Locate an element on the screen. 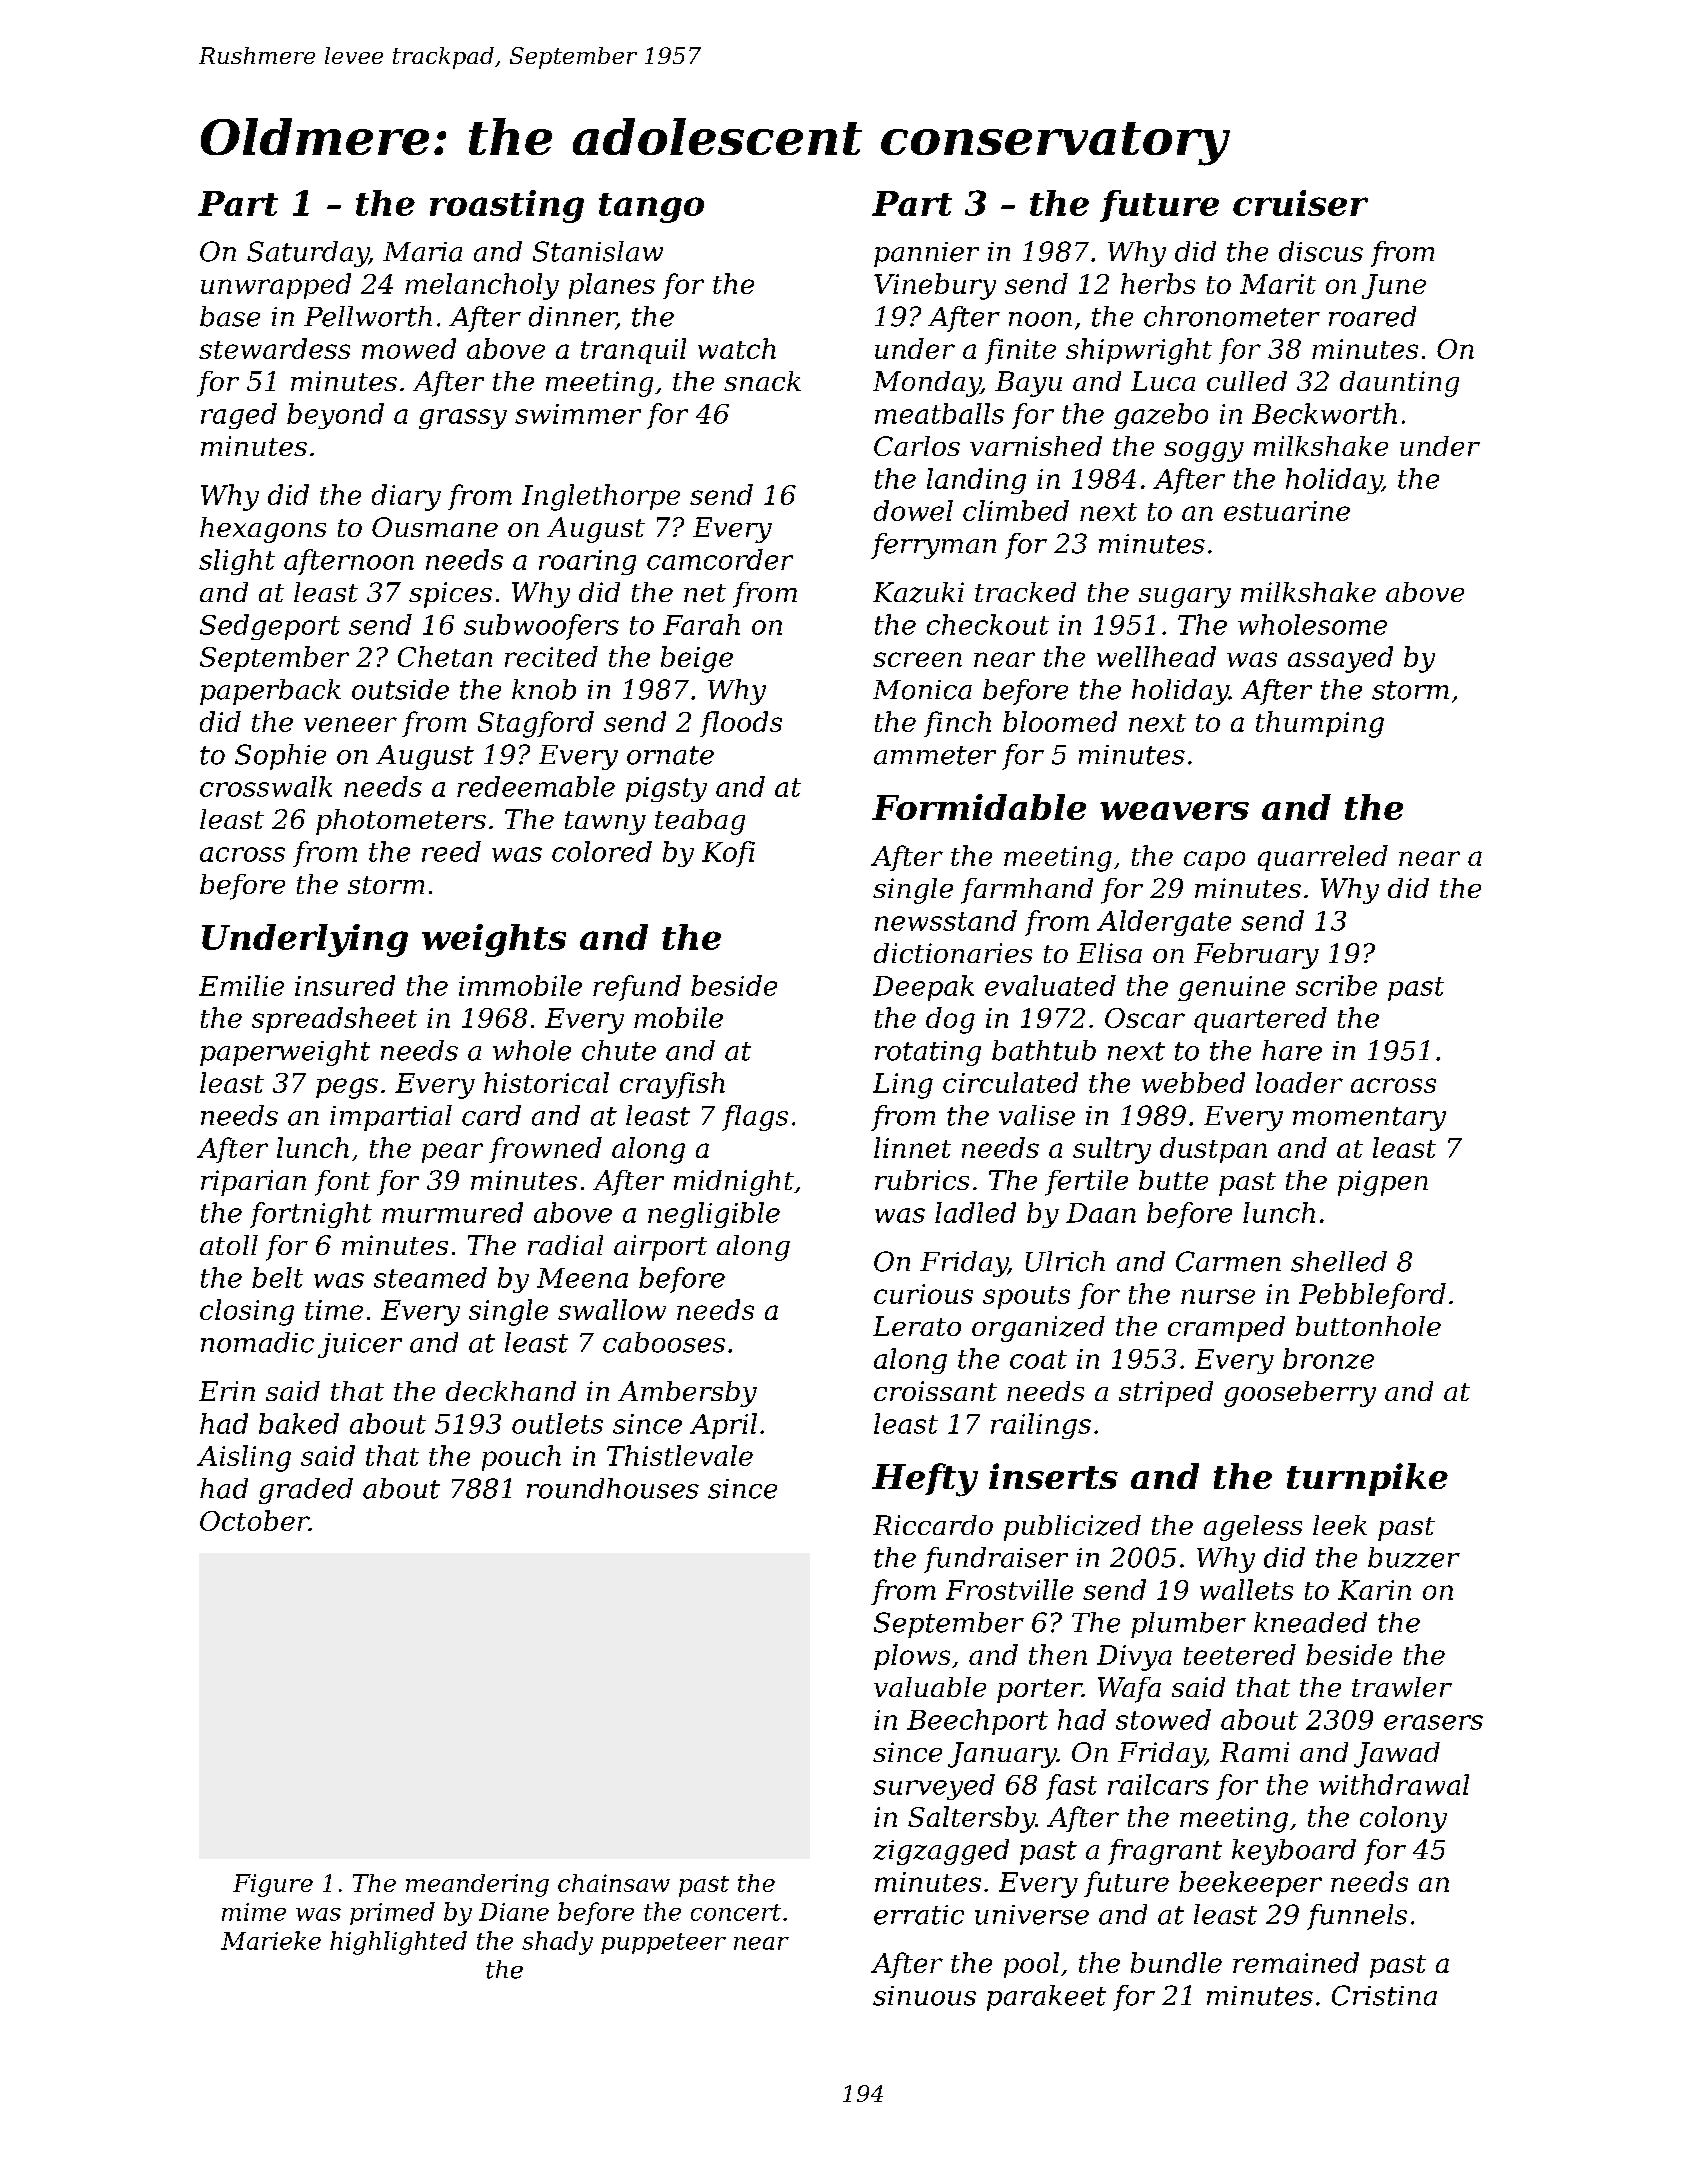 The height and width of the screenshot is (2178, 1683). Hefty is located at coordinates (925, 1480).
